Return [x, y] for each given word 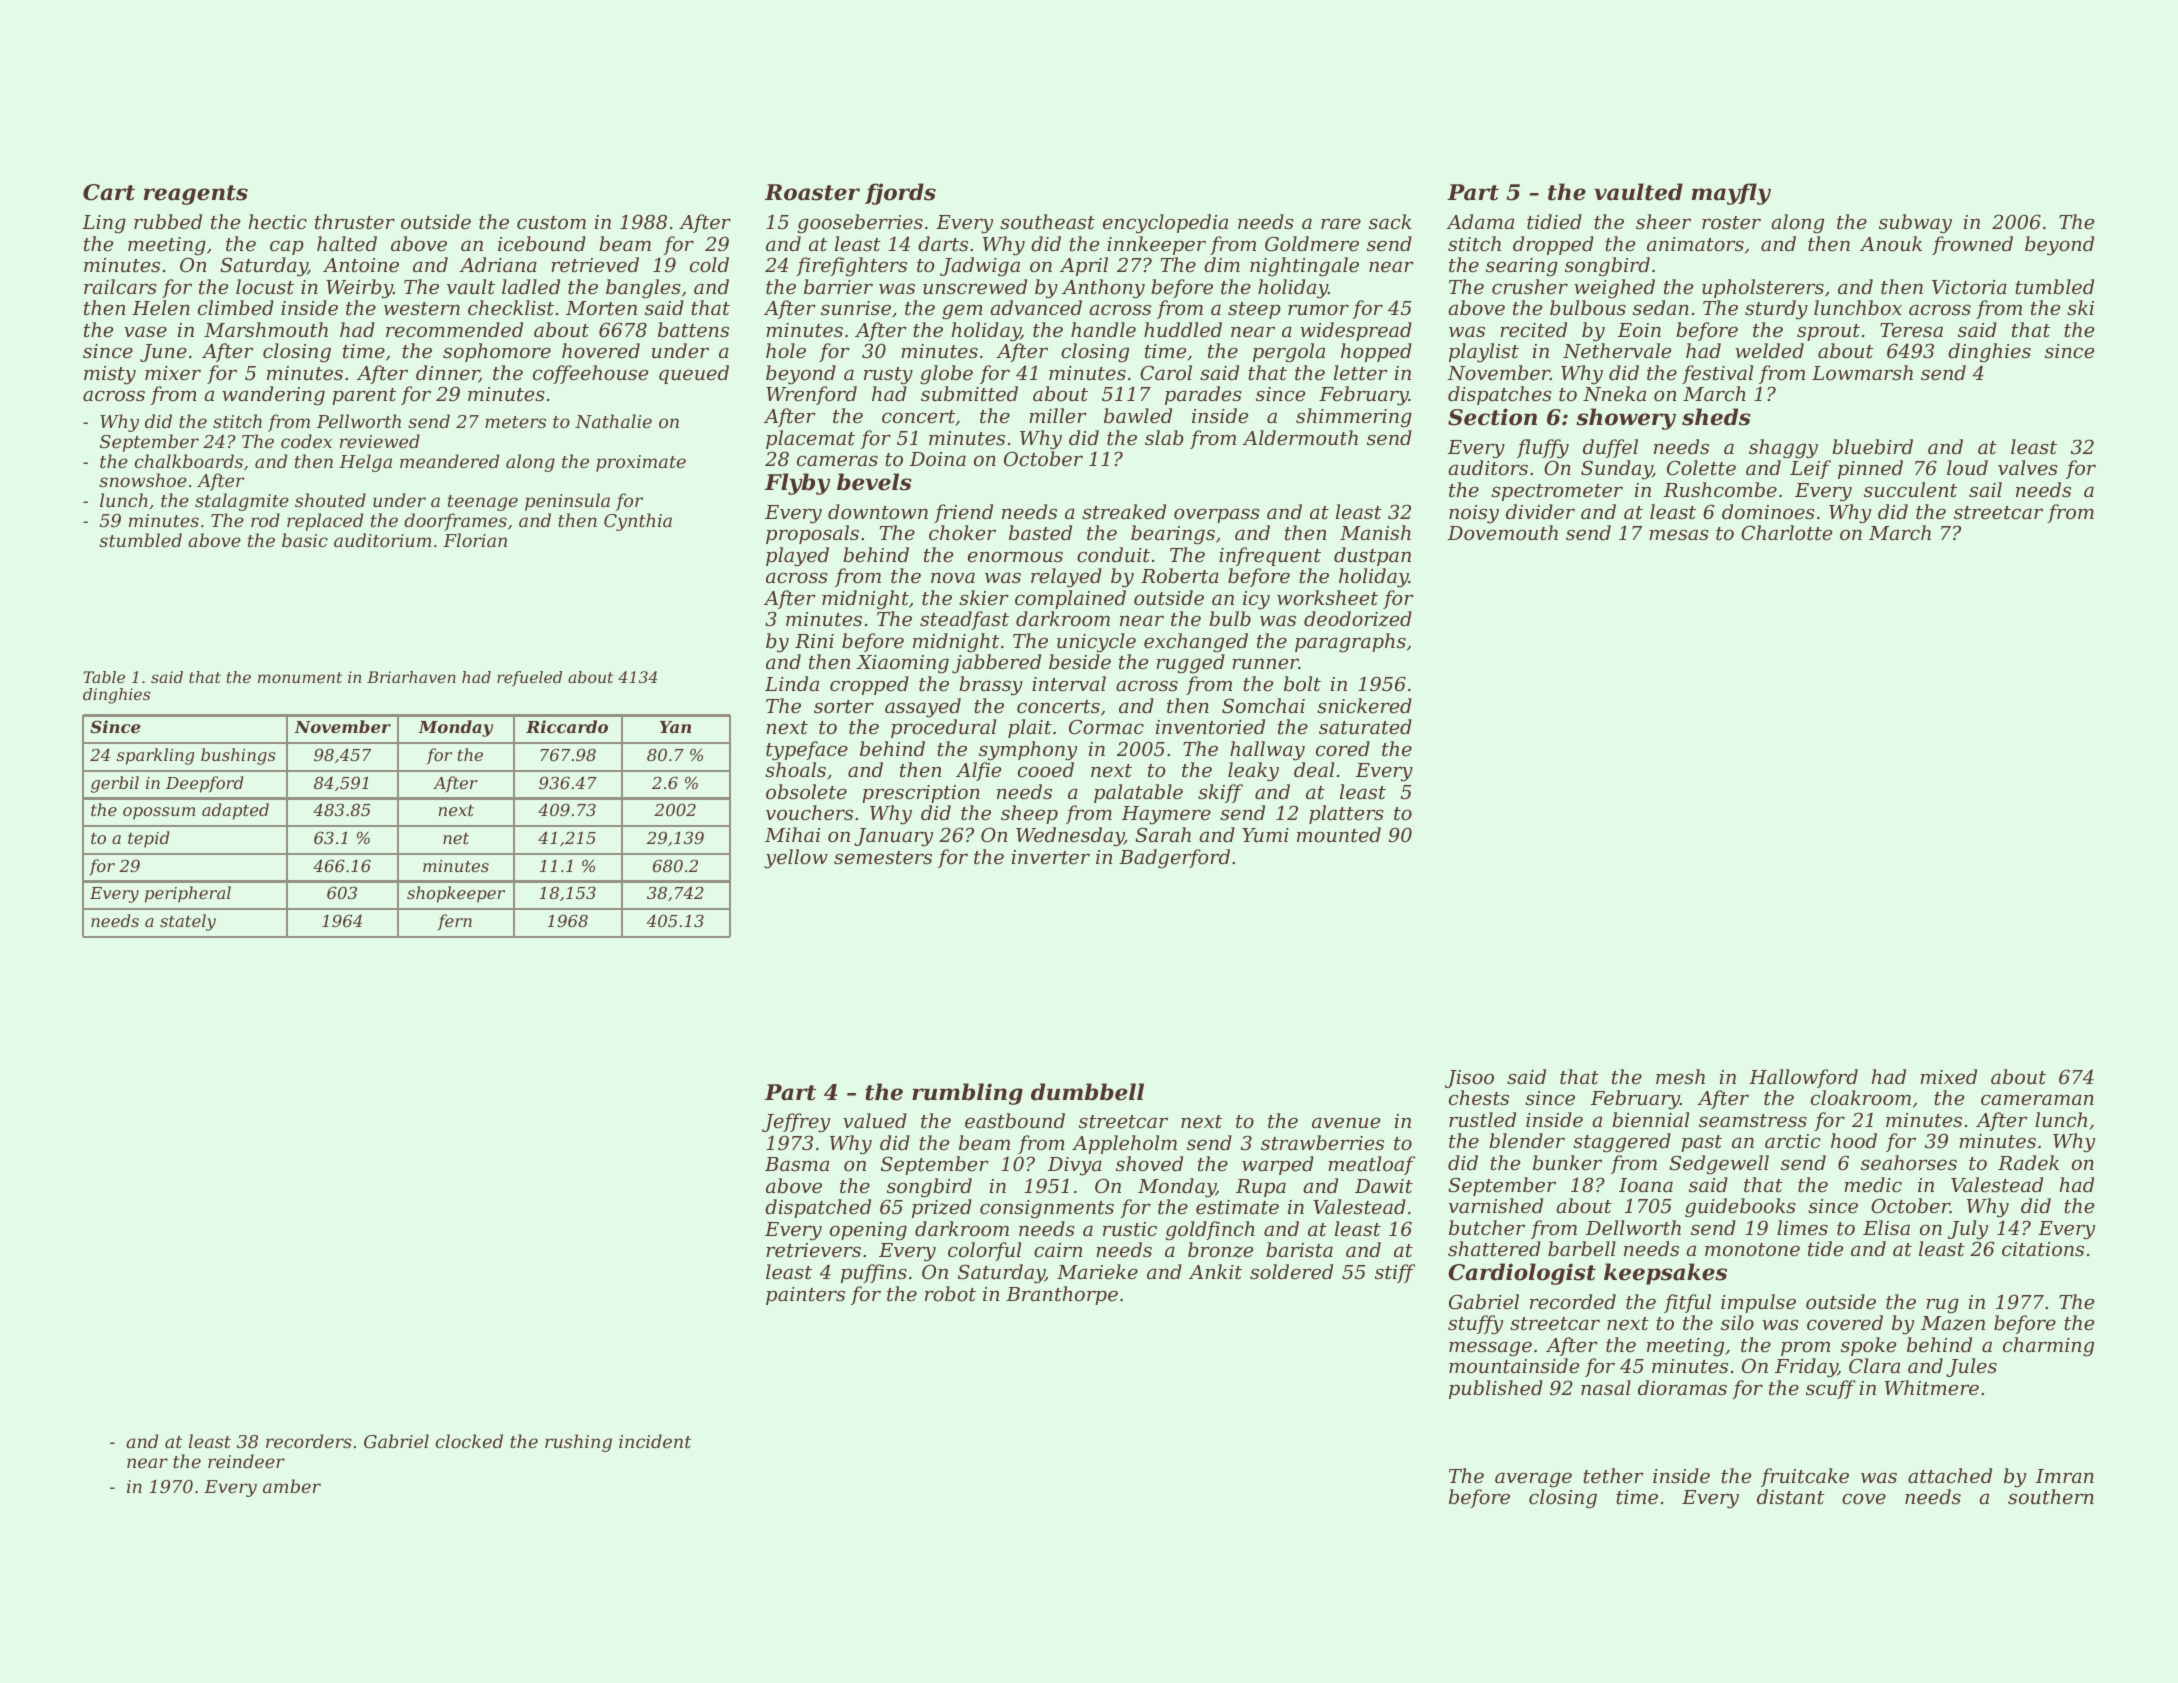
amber [292, 1486]
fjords [900, 194]
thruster [355, 221]
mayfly [1731, 194]
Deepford [204, 784]
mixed [1948, 1076]
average [1533, 1480]
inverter [1051, 857]
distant [1790, 1496]
